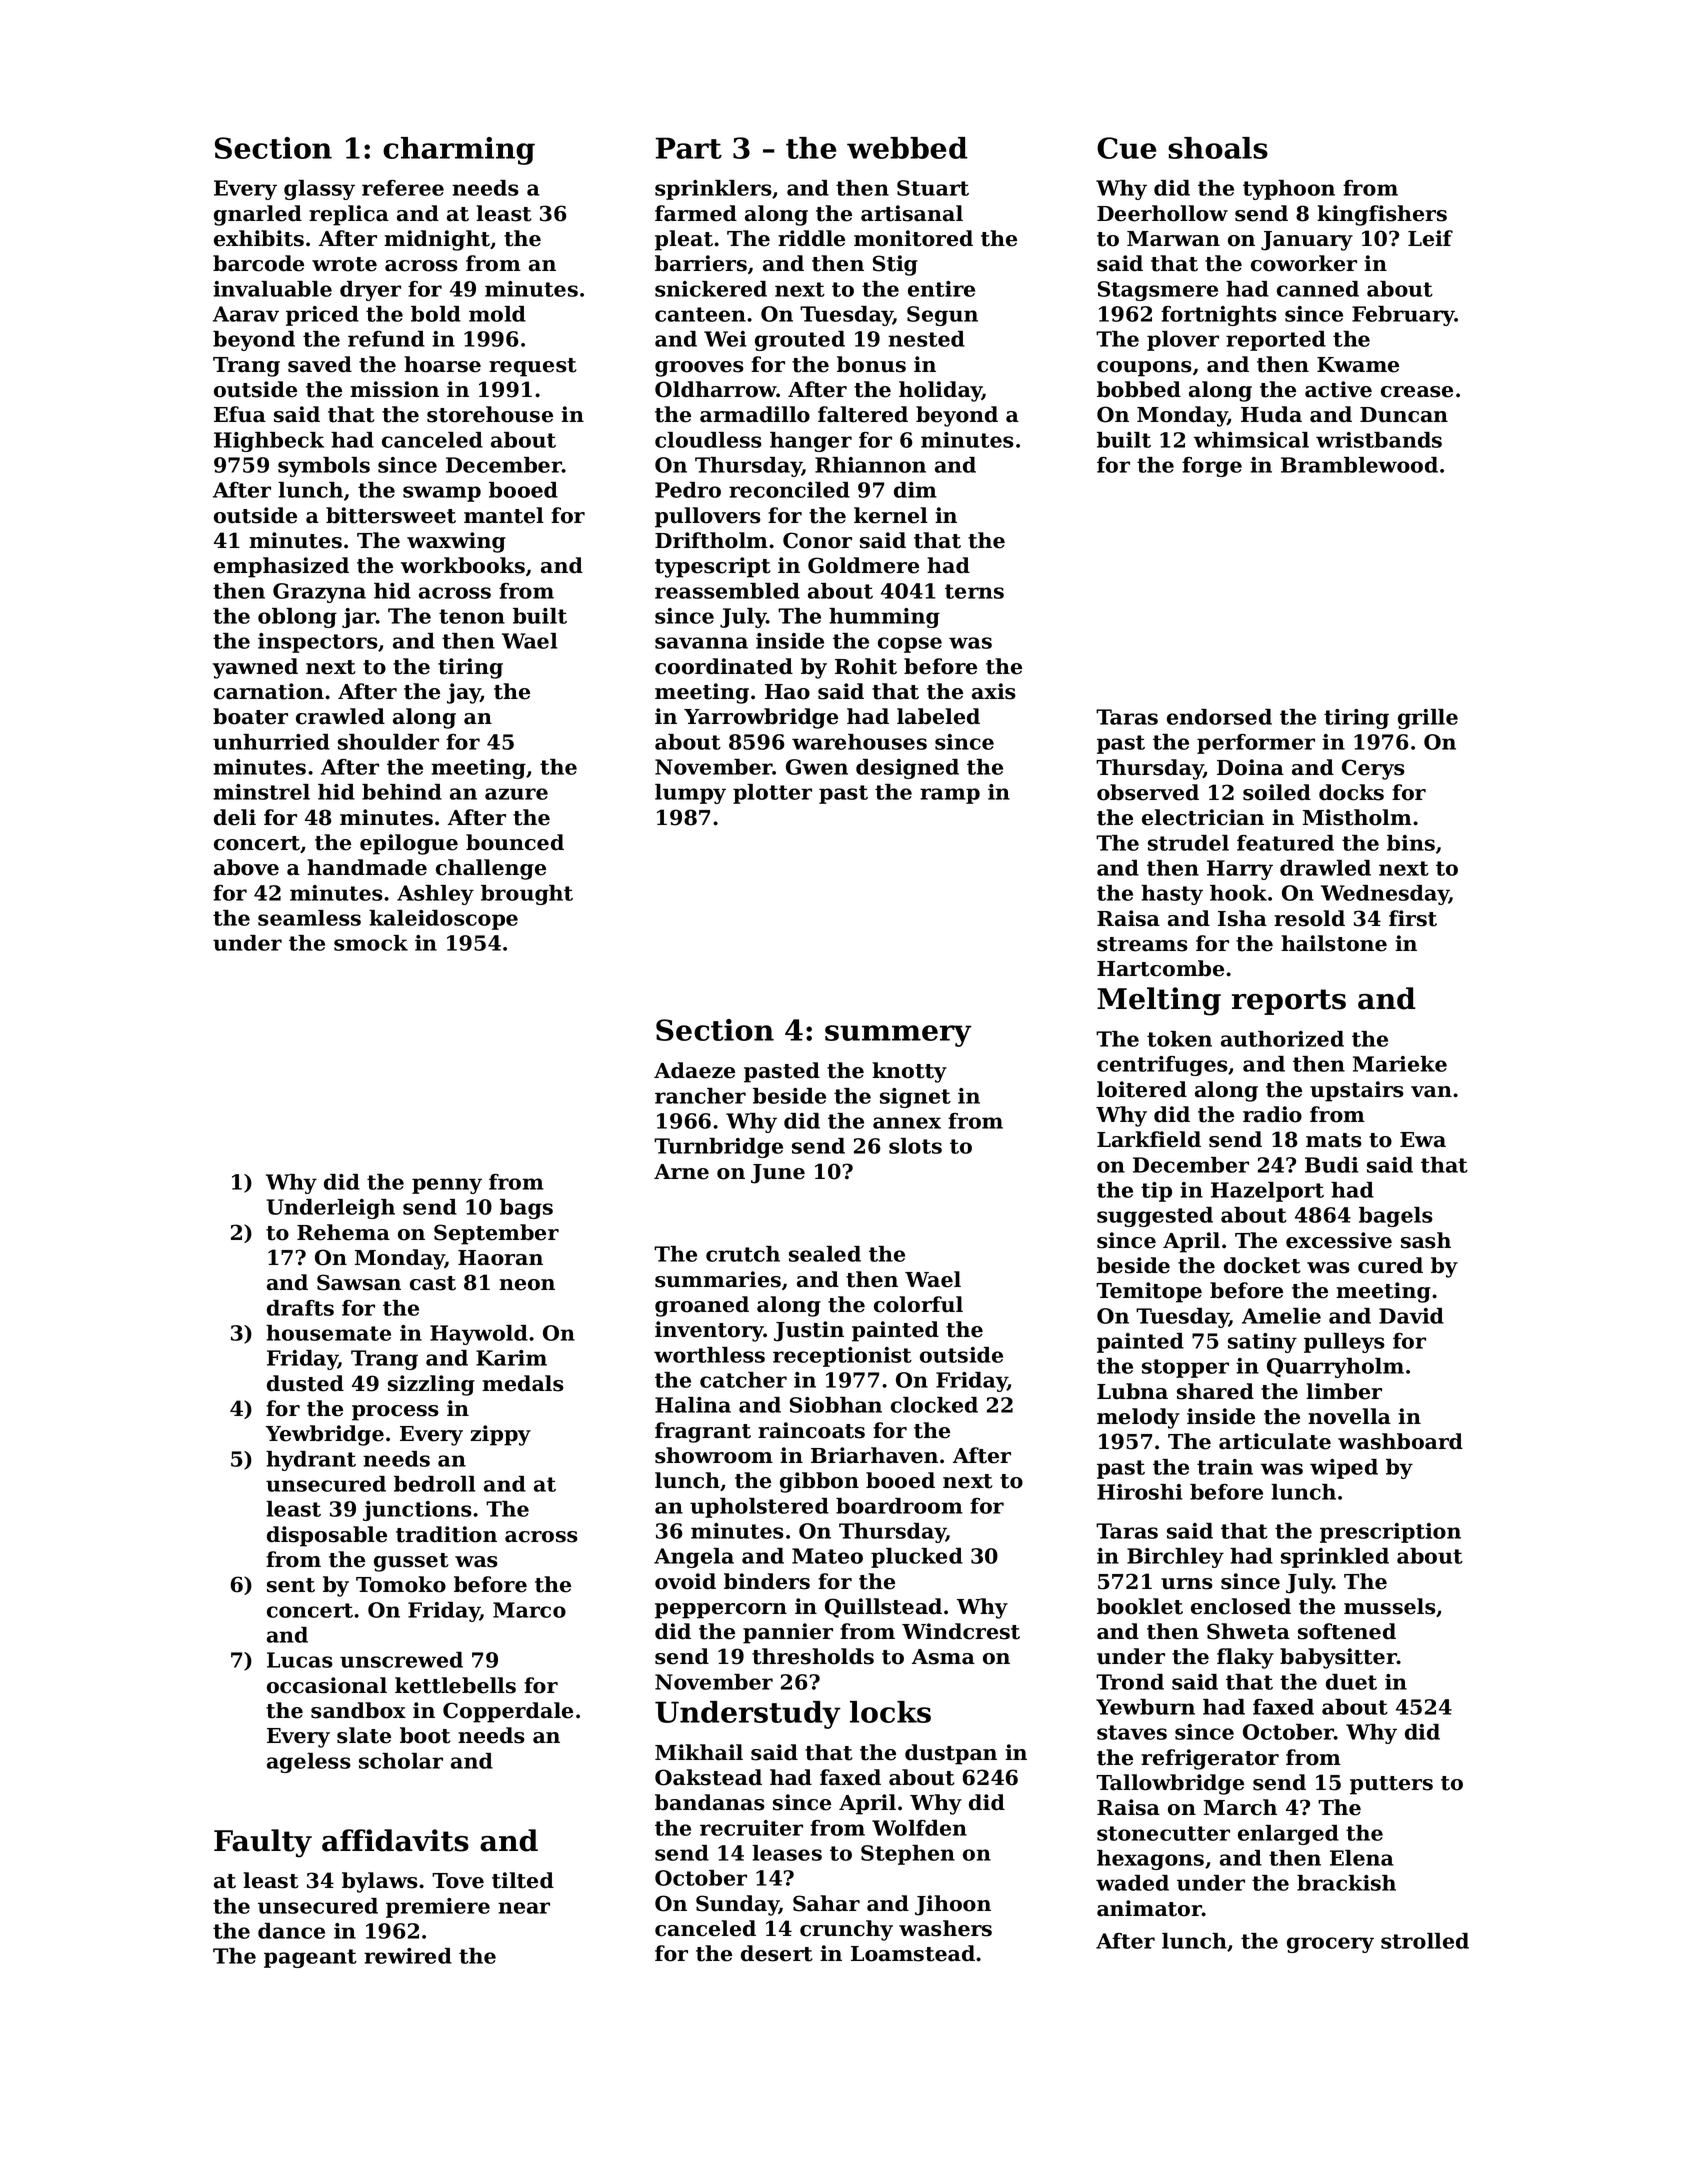 The height and width of the screenshot is (2178, 1683). Describe the element at coordinates (1330, 1945) in the screenshot. I see `grocery` at that location.
